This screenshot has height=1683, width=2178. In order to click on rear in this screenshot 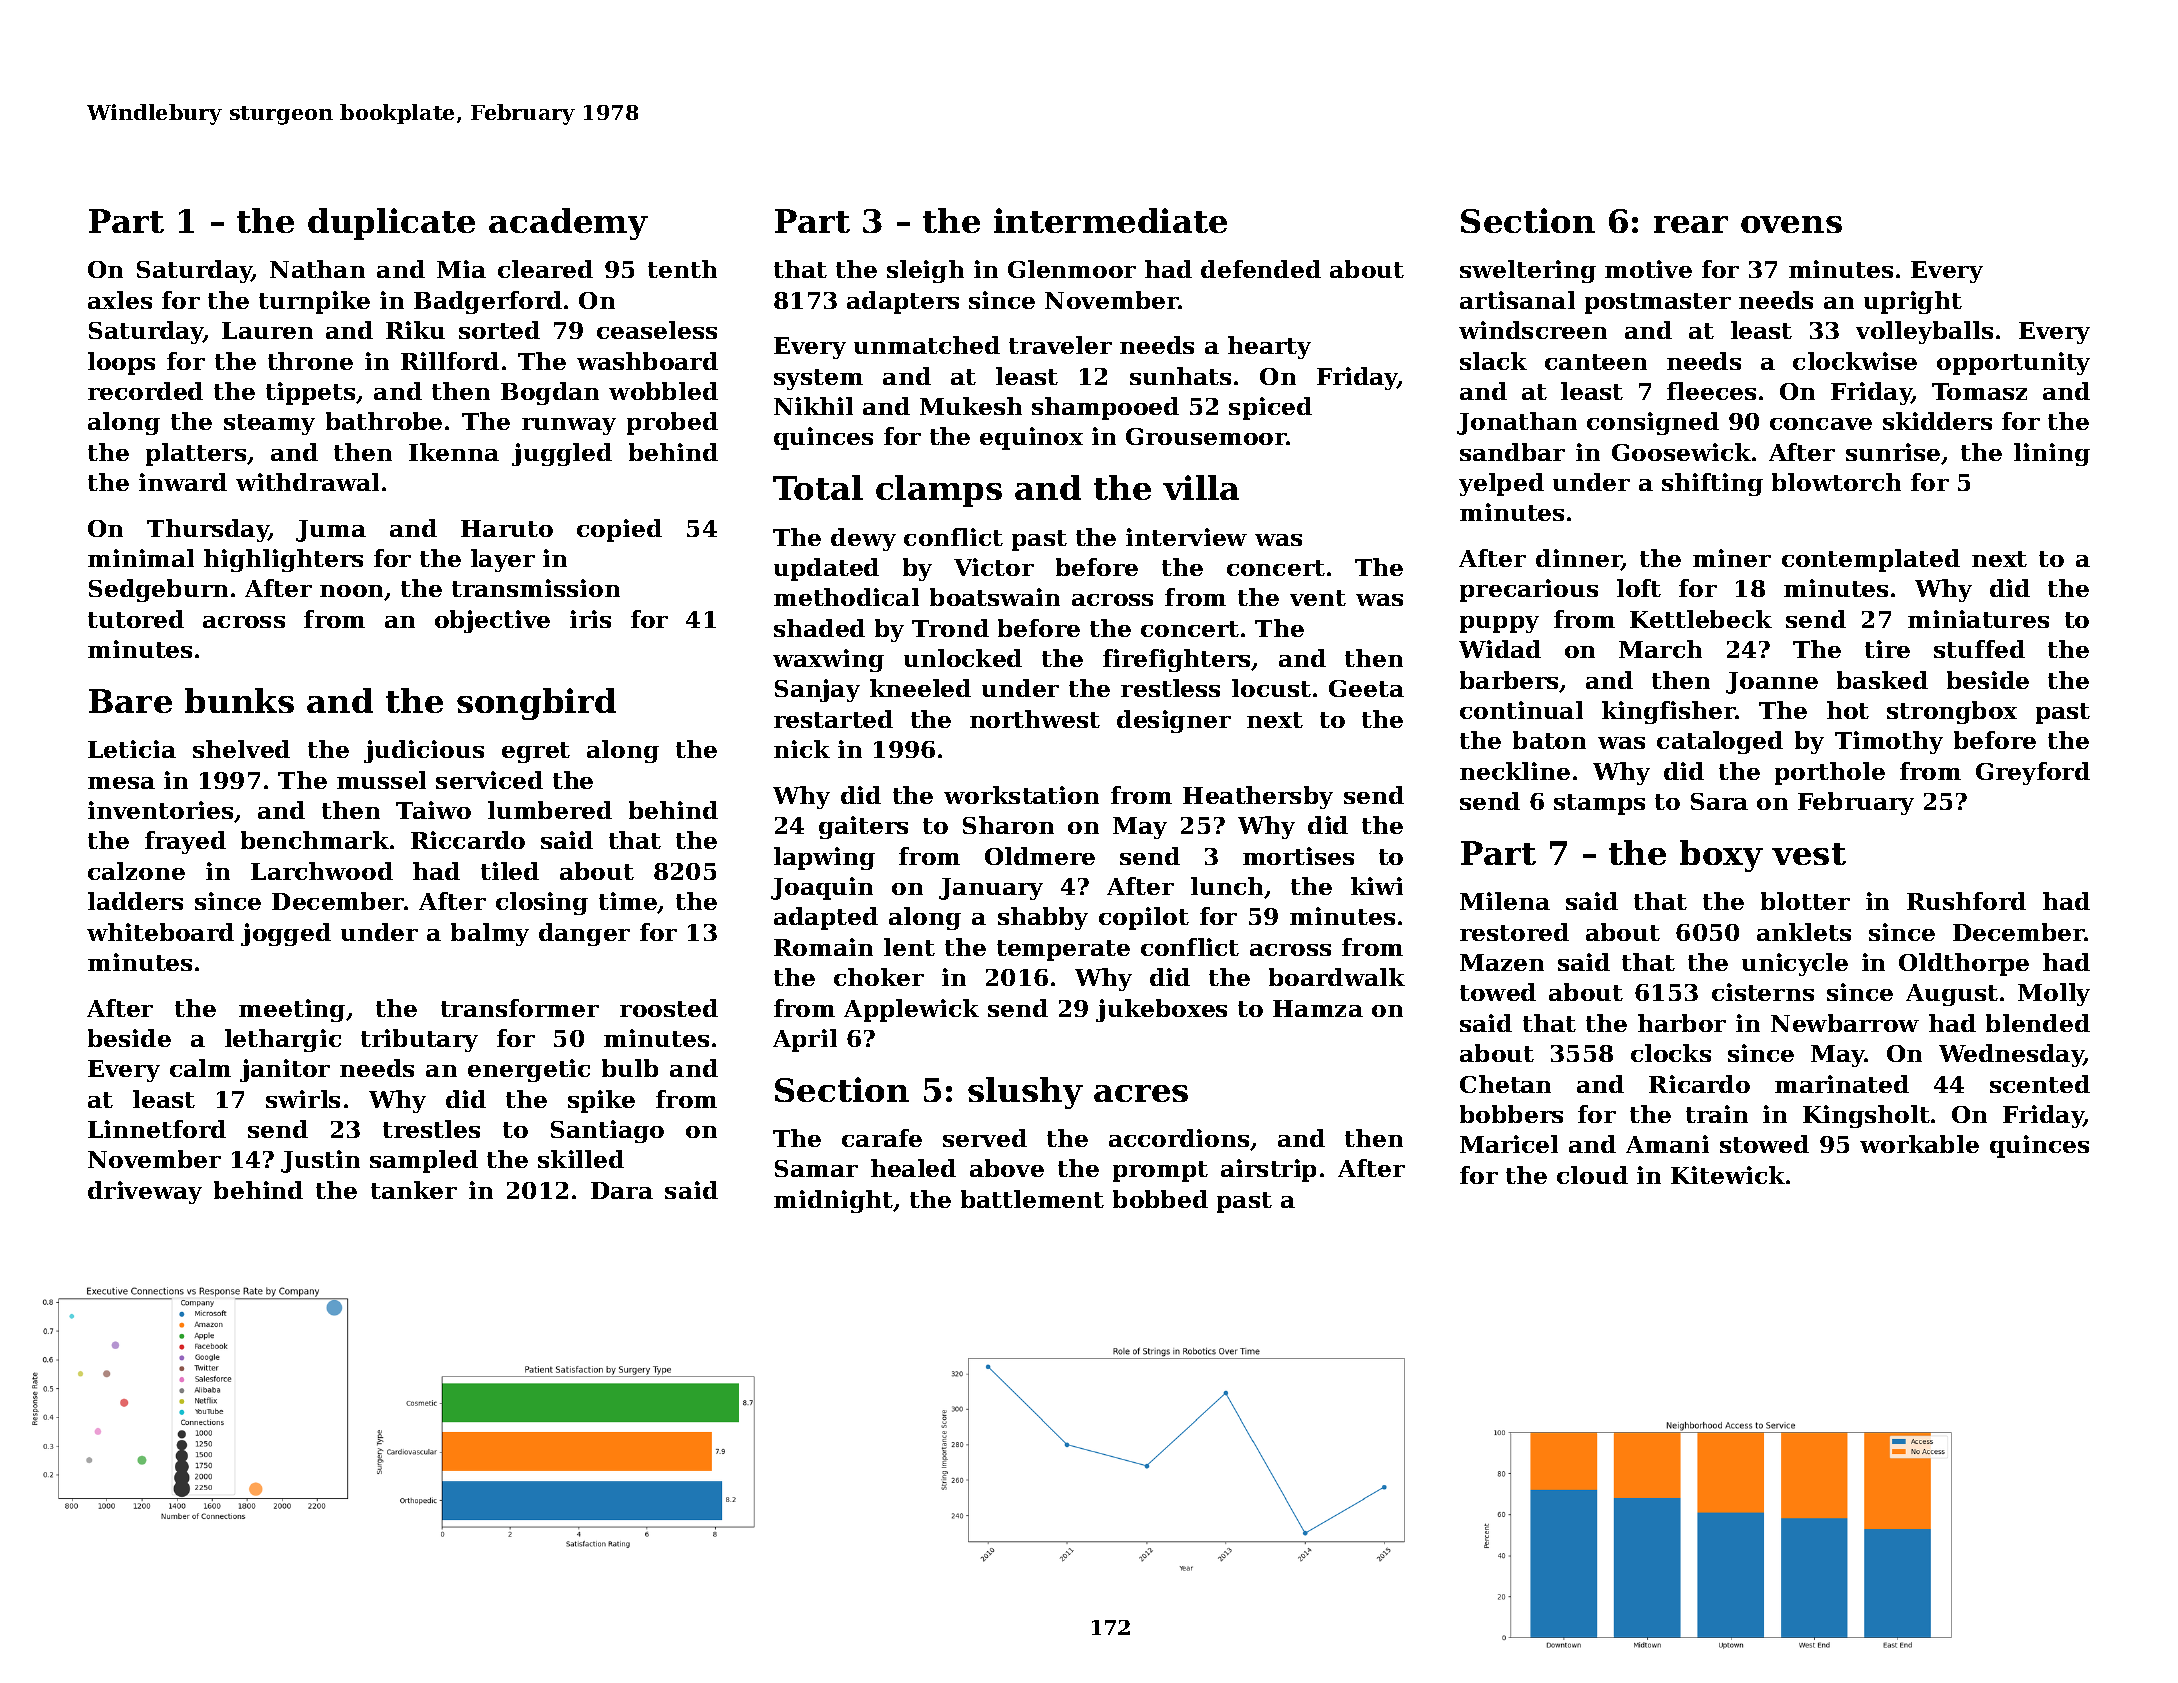, I will do `click(1691, 224)`.
